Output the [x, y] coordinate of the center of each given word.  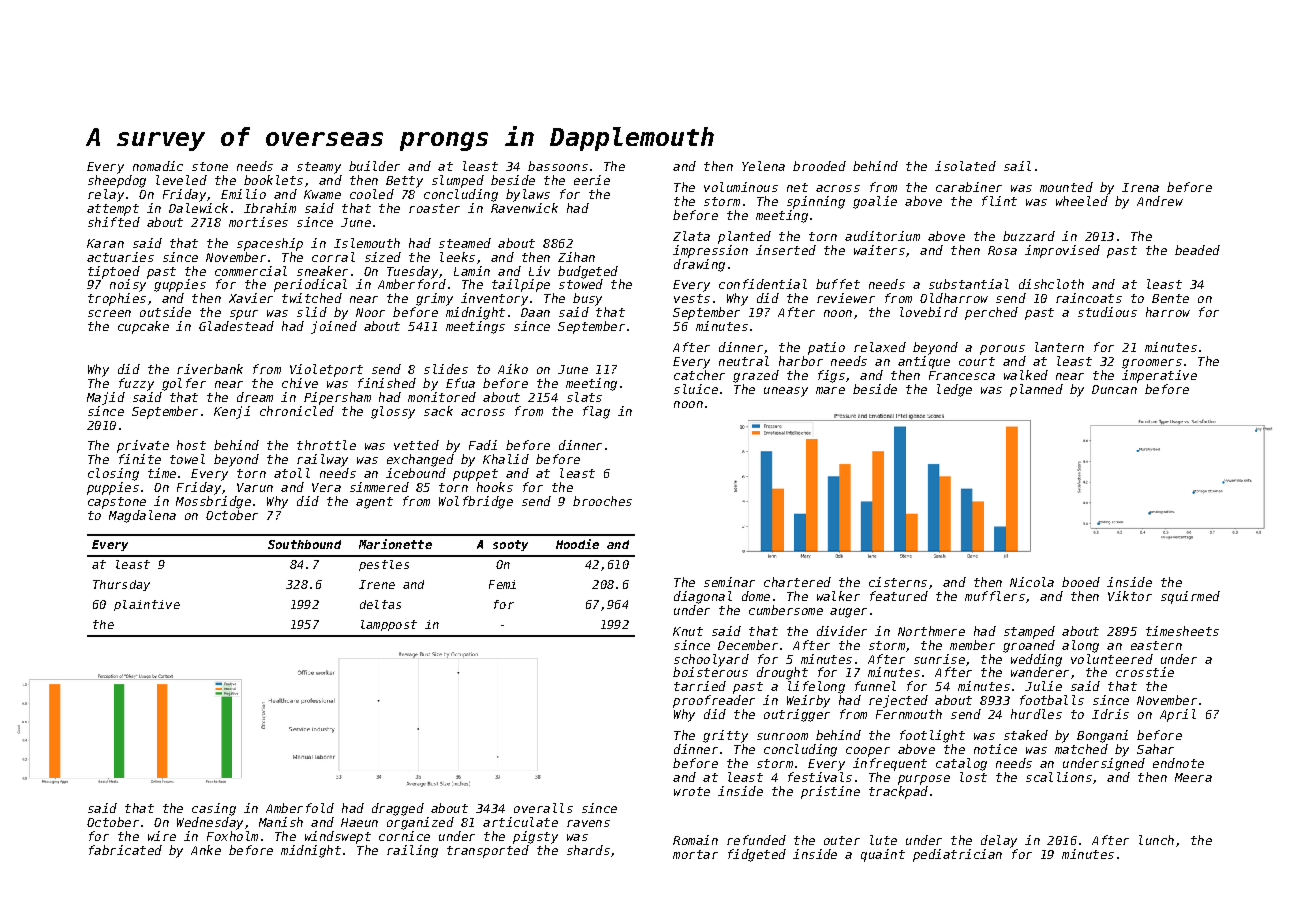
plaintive [147, 605]
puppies [113, 488]
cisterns [898, 582]
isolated [965, 166]
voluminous [741, 187]
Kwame [322, 194]
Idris [1110, 714]
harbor [801, 361]
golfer [184, 384]
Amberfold [300, 808]
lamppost [389, 625]
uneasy [786, 392]
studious [1107, 312]
